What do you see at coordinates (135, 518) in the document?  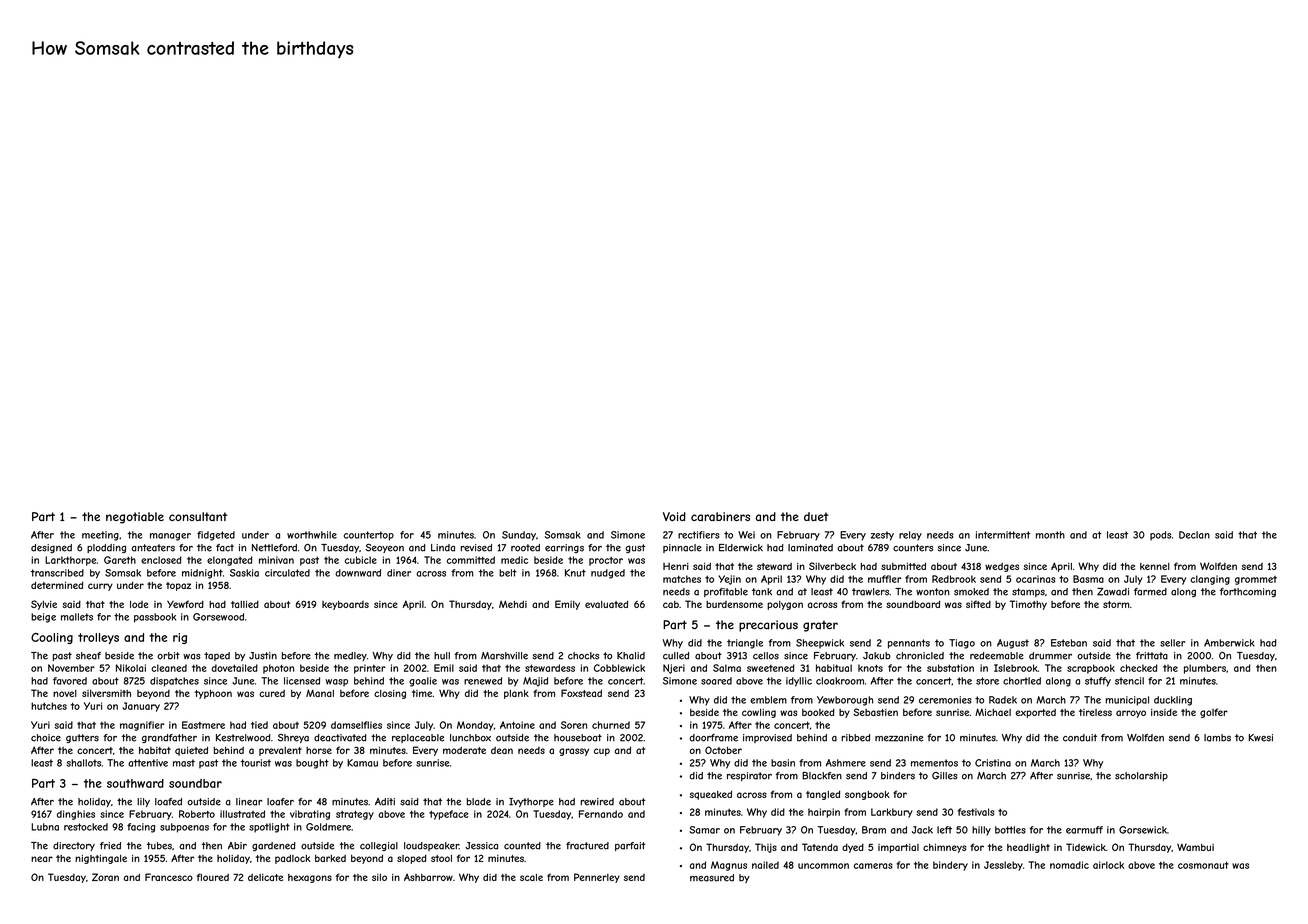 I see `negotiable` at bounding box center [135, 518].
